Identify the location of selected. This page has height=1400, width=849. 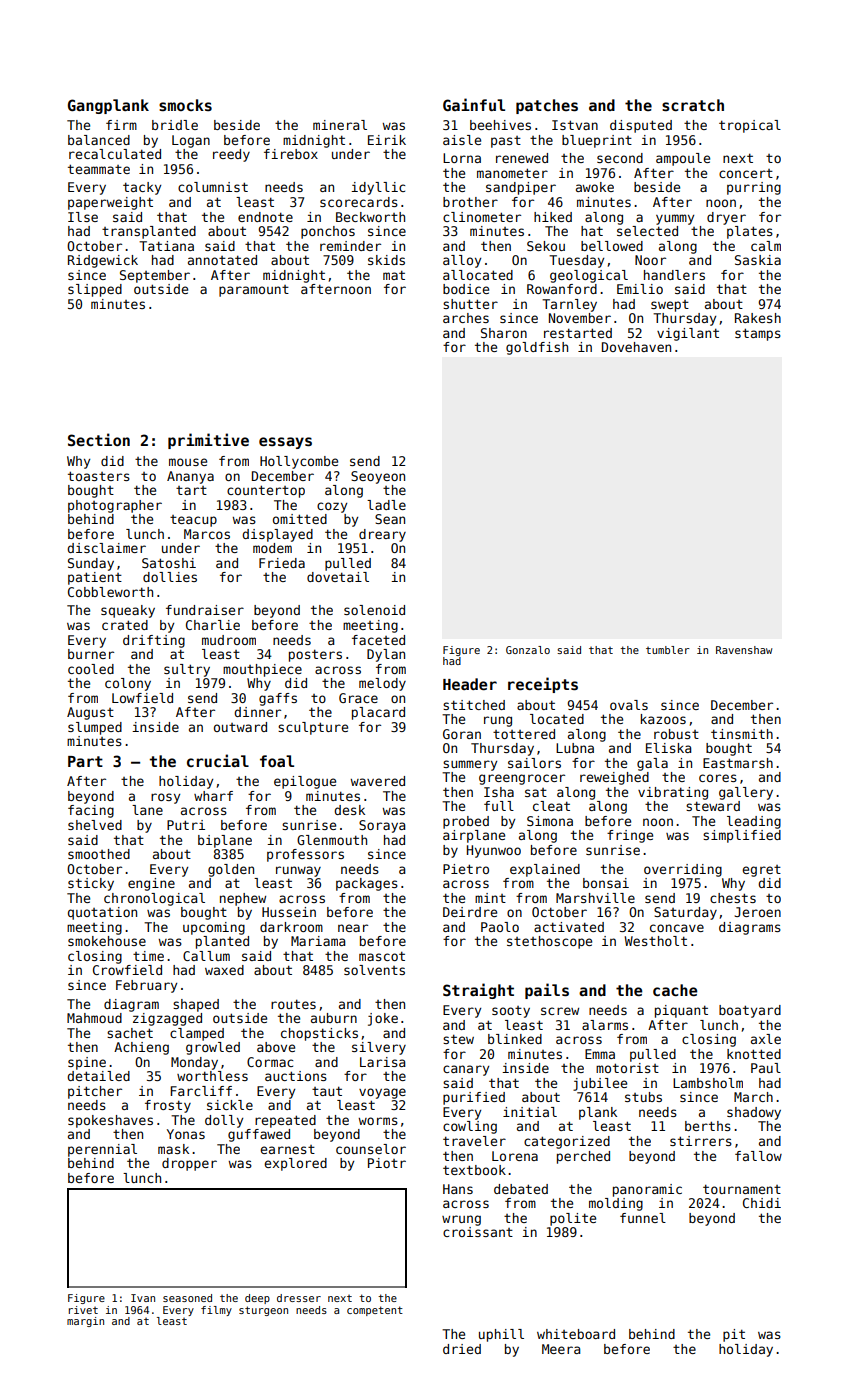
(647, 231).
